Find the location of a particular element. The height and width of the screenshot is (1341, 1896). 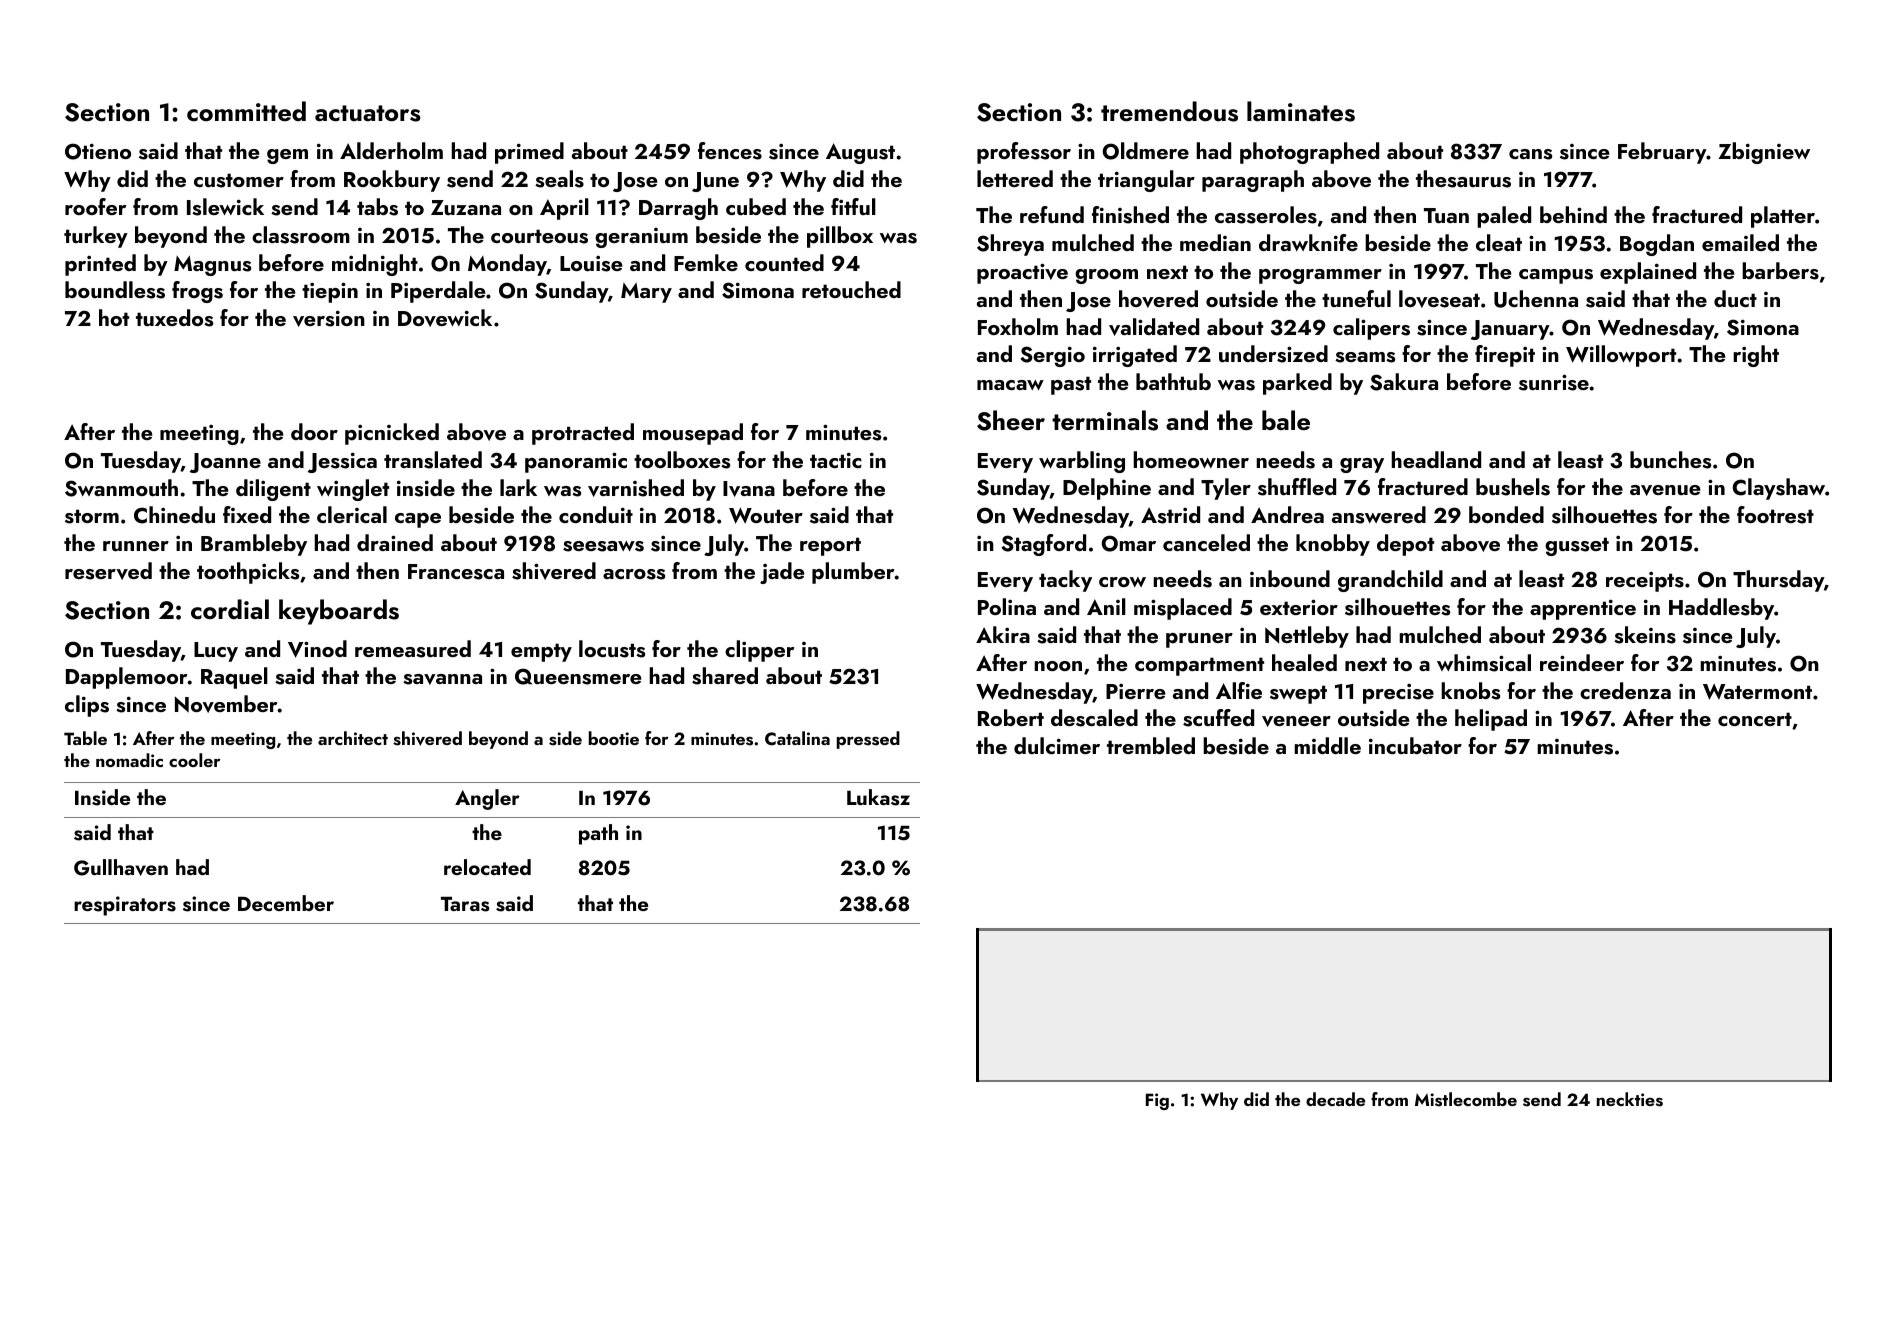

dulcimer is located at coordinates (1057, 745).
